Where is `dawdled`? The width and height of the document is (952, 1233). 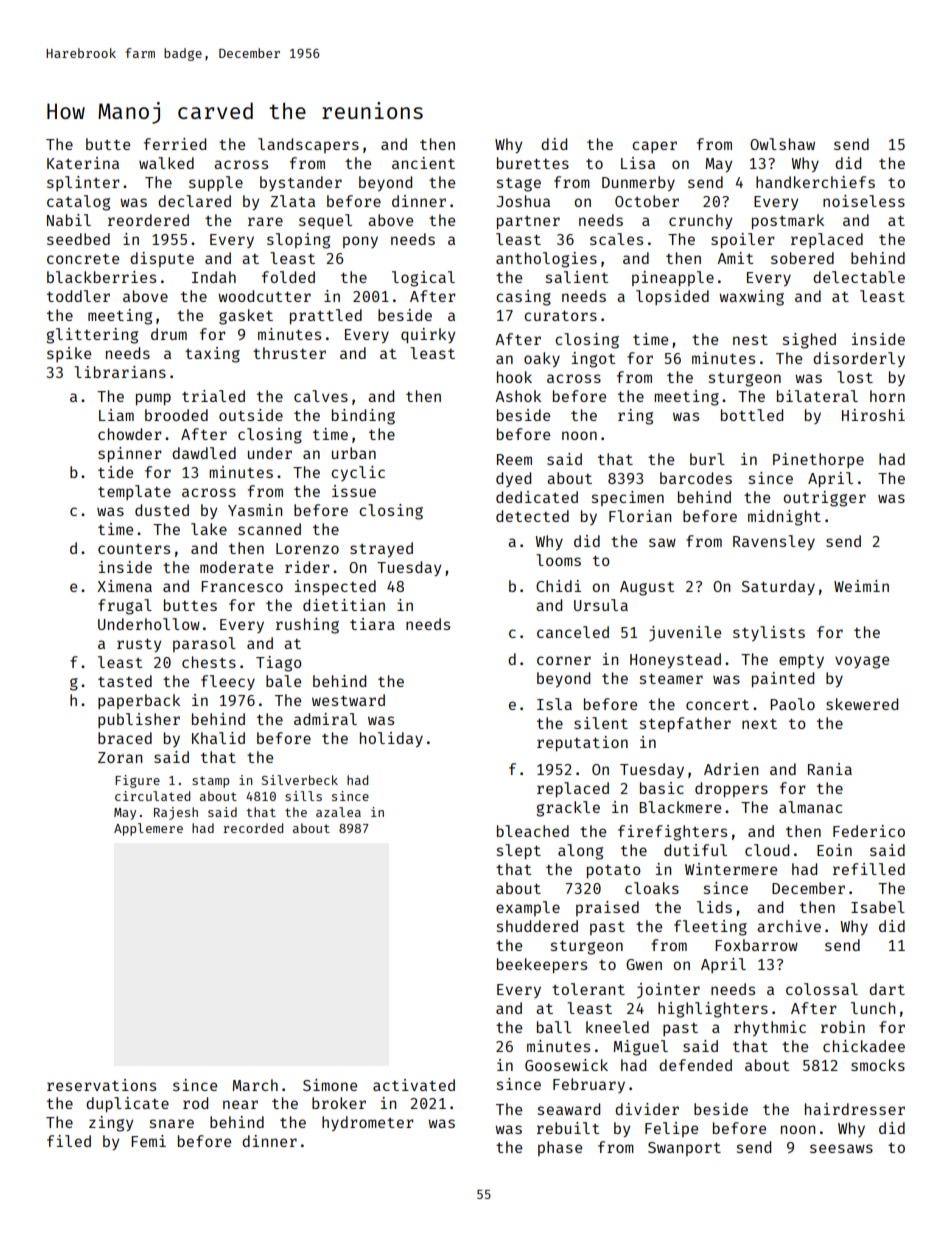 dawdled is located at coordinates (204, 453).
